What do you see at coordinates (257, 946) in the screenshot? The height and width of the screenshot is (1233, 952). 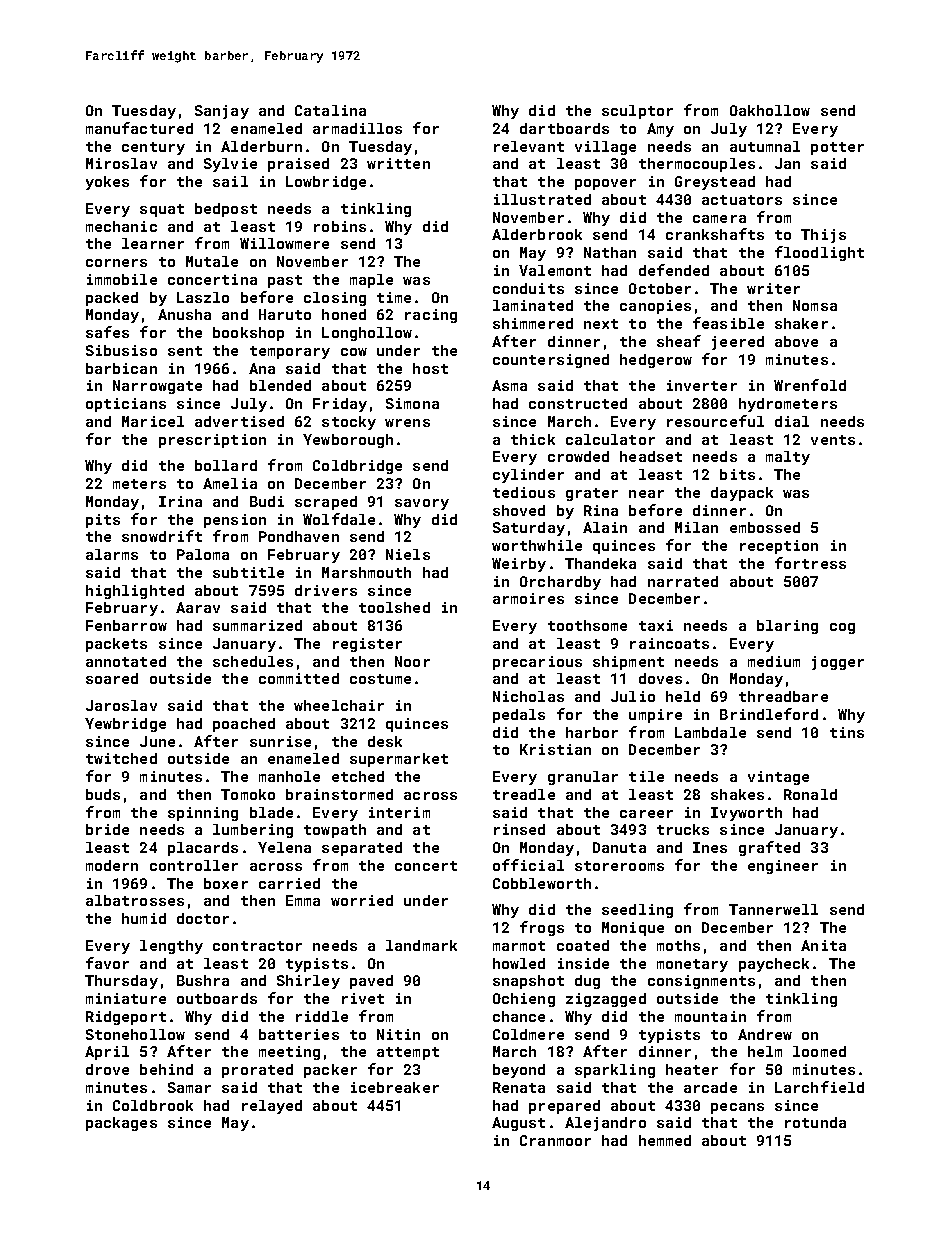 I see `contractor` at bounding box center [257, 946].
